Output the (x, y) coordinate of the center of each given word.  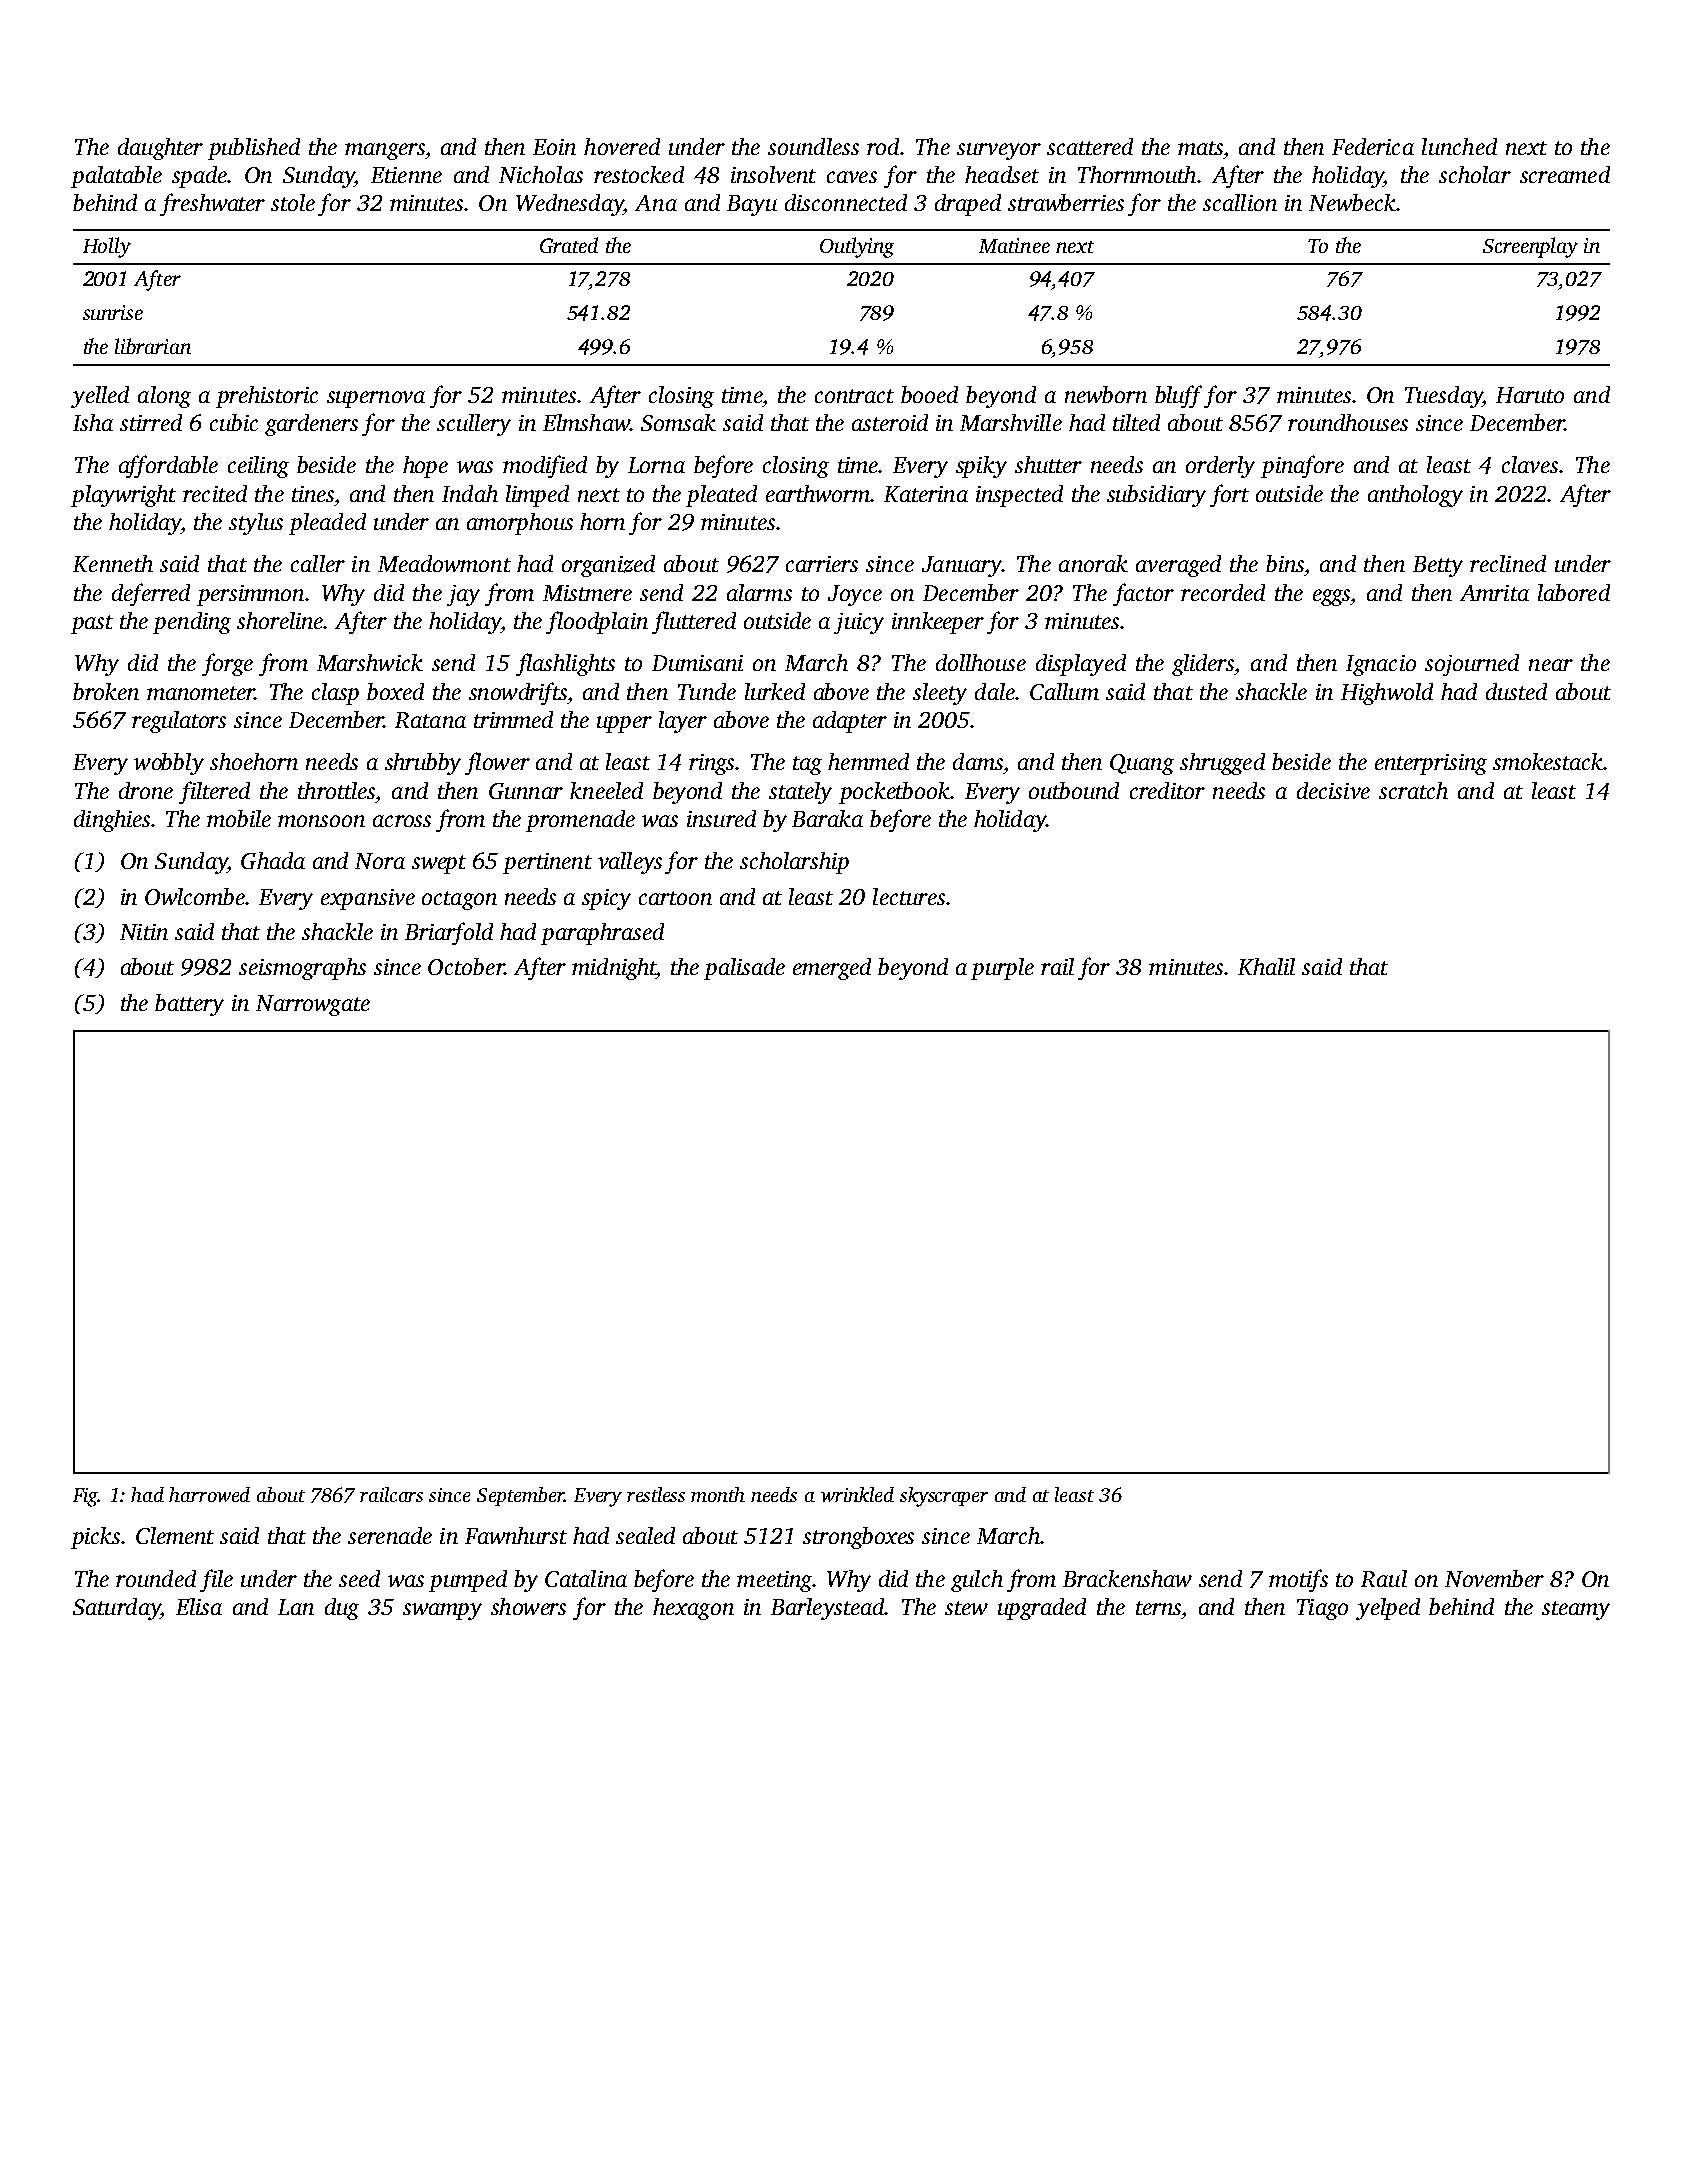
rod (883, 146)
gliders (1203, 665)
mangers (385, 151)
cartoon (675, 898)
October (466, 966)
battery (189, 1005)
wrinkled (857, 1494)
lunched (1459, 146)
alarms (759, 592)
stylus (256, 524)
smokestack (1548, 761)
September (520, 1496)
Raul (1384, 1578)
